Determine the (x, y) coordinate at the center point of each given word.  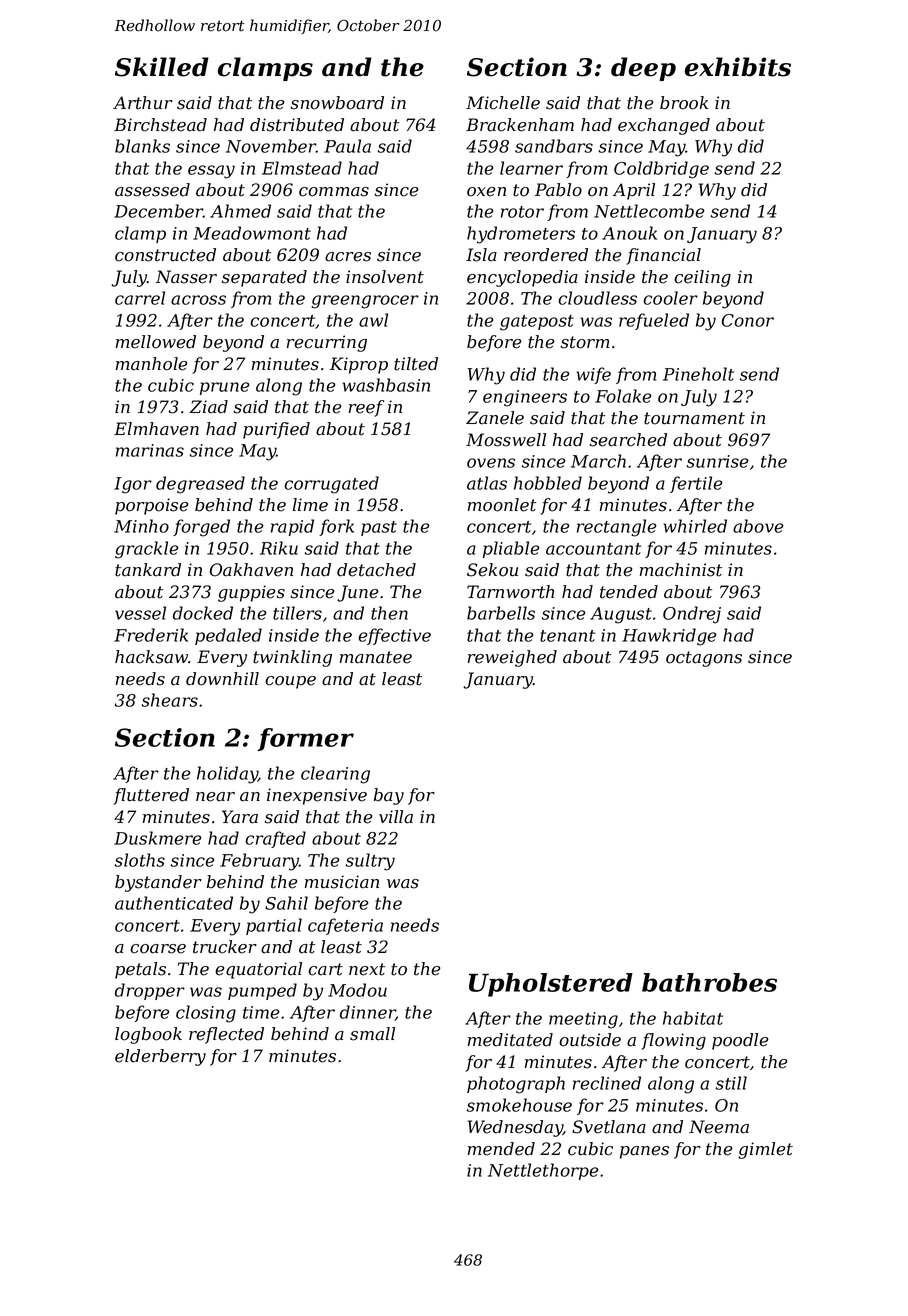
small (372, 1034)
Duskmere (158, 838)
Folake (623, 396)
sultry (370, 862)
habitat (693, 1018)
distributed (297, 125)
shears (170, 700)
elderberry (160, 1057)
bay (389, 796)
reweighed (512, 658)
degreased (200, 485)
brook (684, 103)
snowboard (337, 103)
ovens (491, 463)
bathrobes (709, 982)
